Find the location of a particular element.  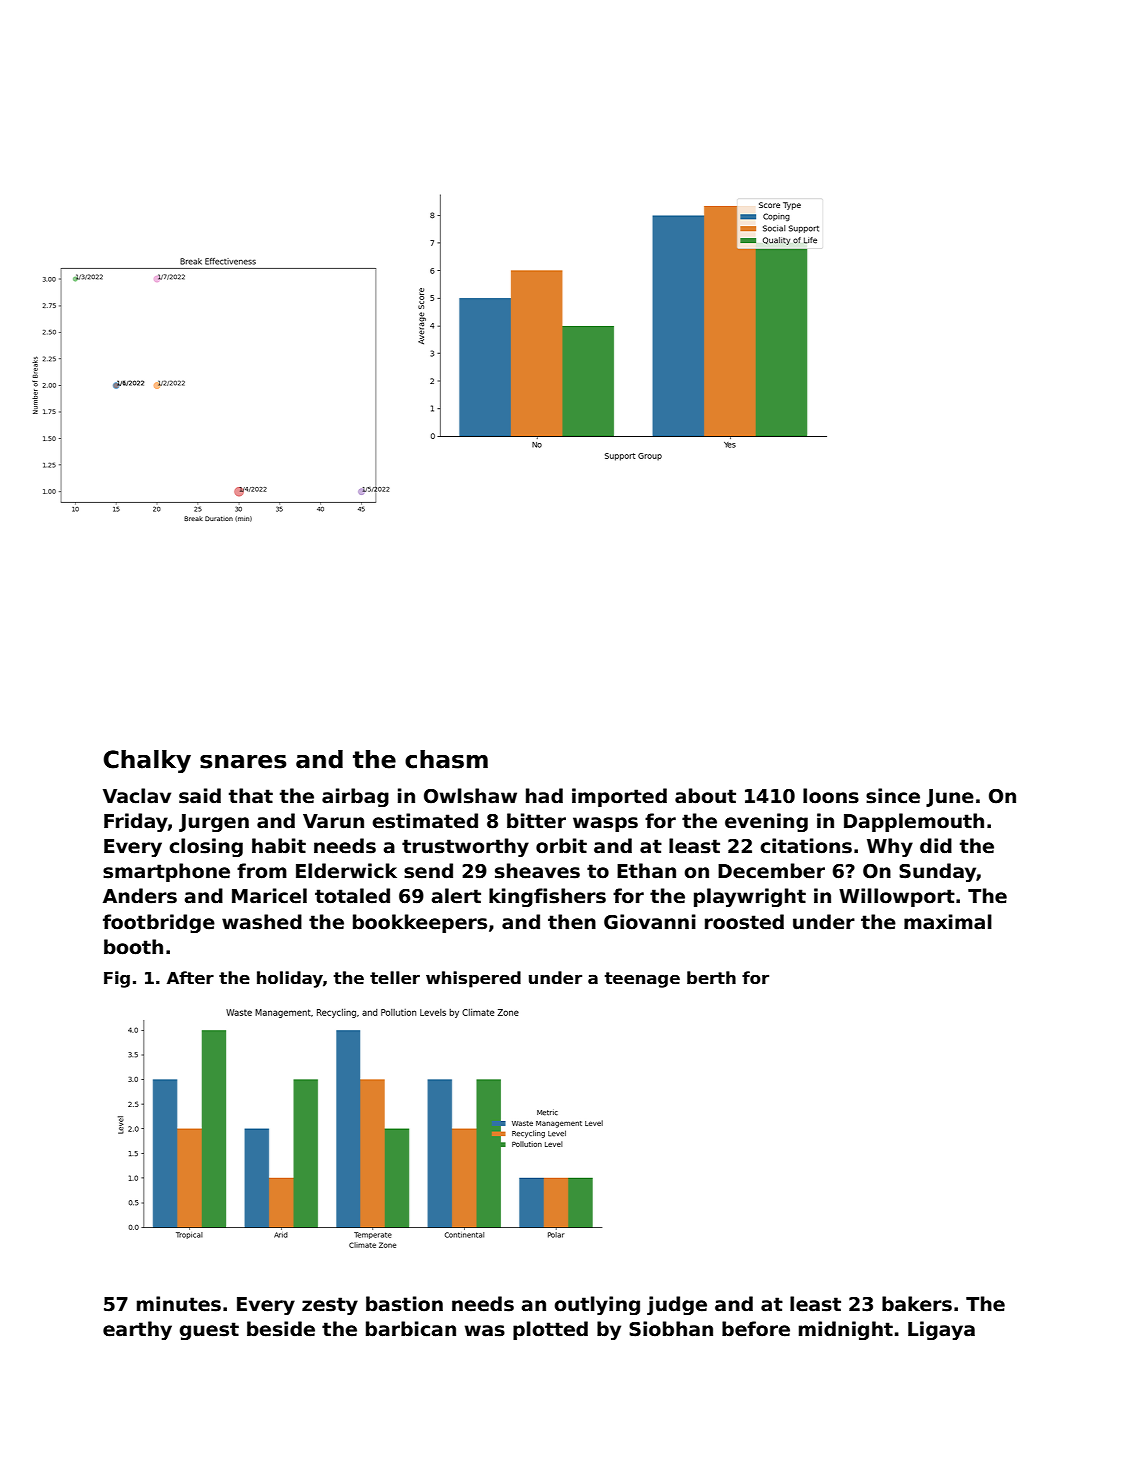

Why is located at coordinates (890, 847).
